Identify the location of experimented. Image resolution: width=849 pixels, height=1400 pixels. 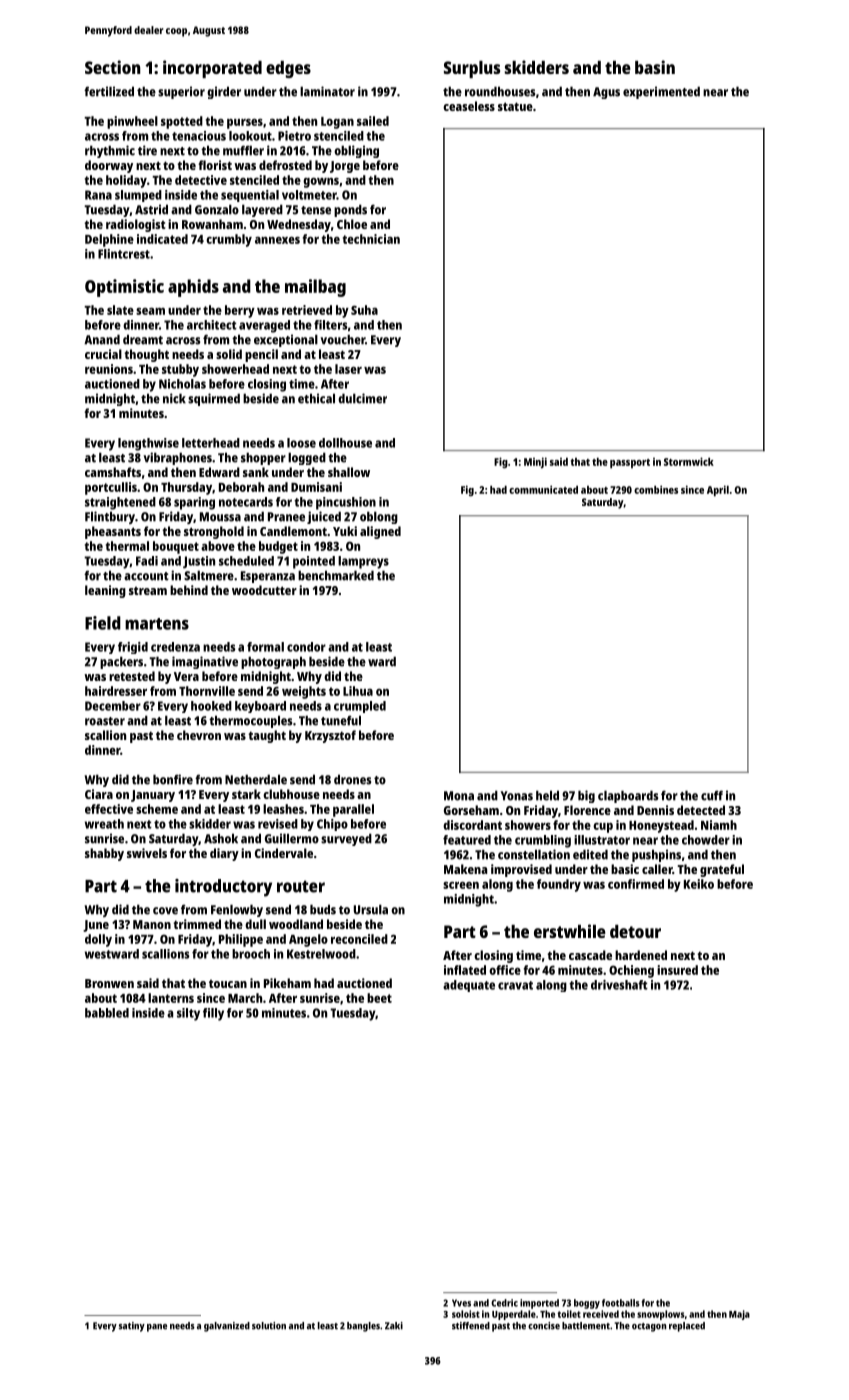
(661, 92).
